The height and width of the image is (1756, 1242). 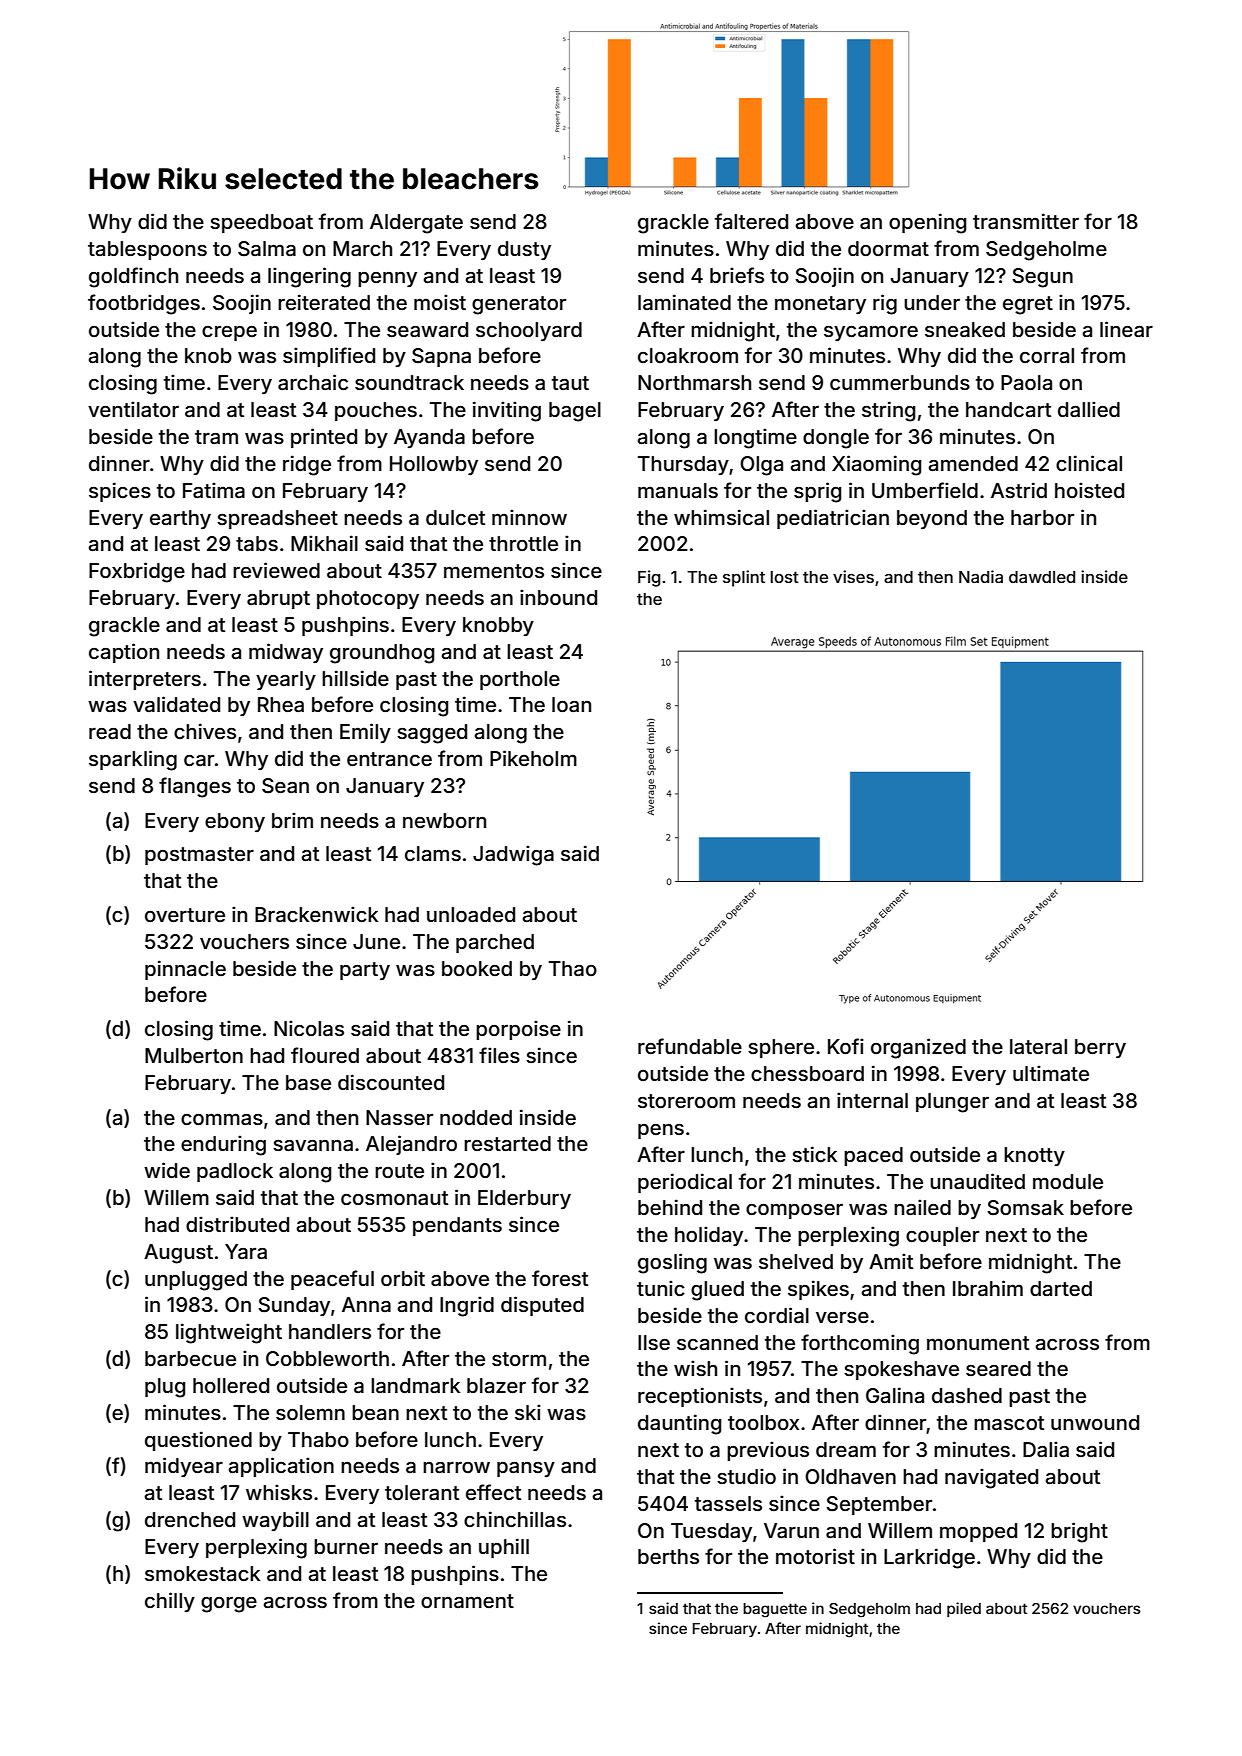 What do you see at coordinates (927, 223) in the image?
I see `opening` at bounding box center [927, 223].
